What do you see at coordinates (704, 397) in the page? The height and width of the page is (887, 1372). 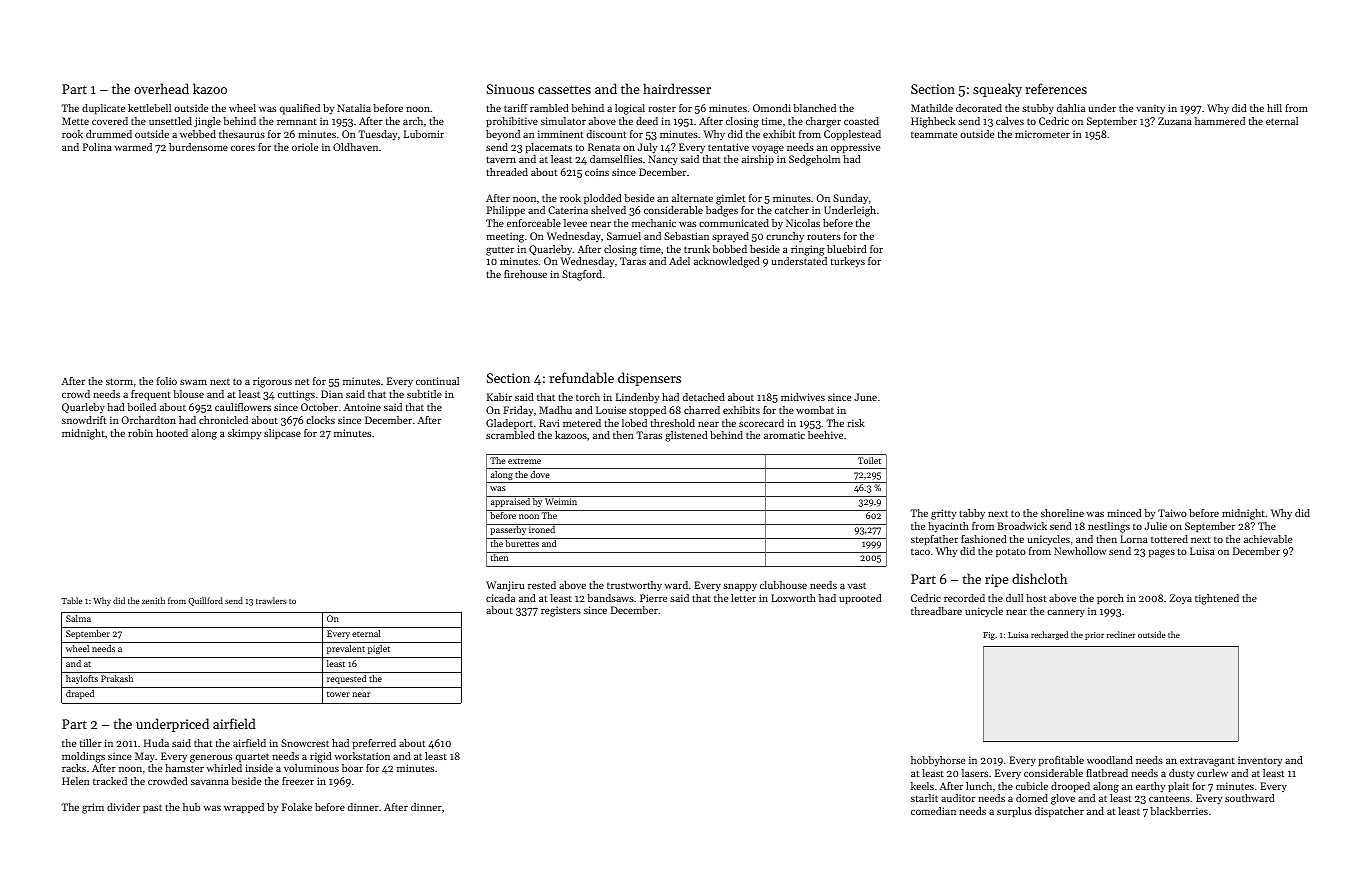 I see `detached` at bounding box center [704, 397].
